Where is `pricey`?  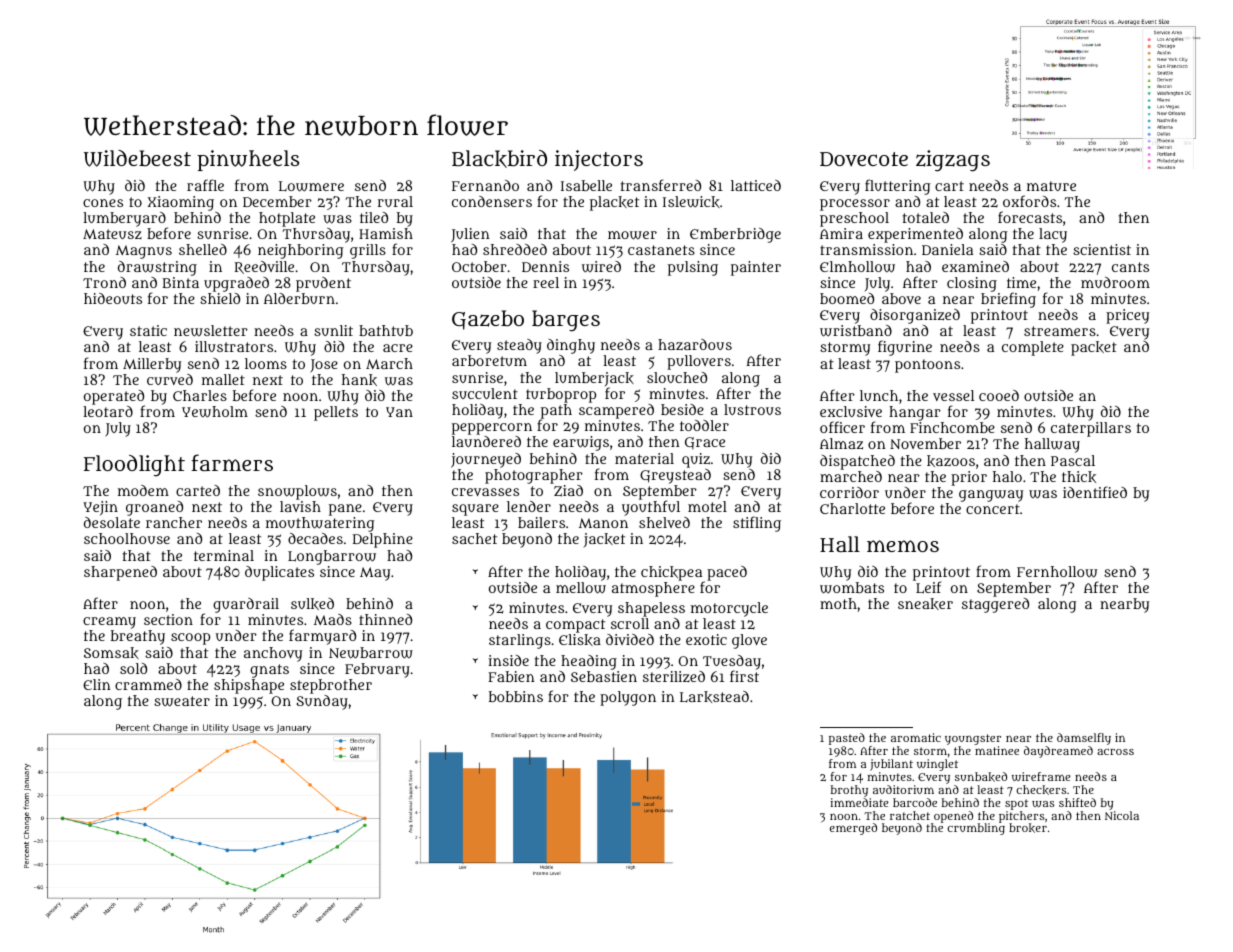
pricey is located at coordinates (1127, 316).
